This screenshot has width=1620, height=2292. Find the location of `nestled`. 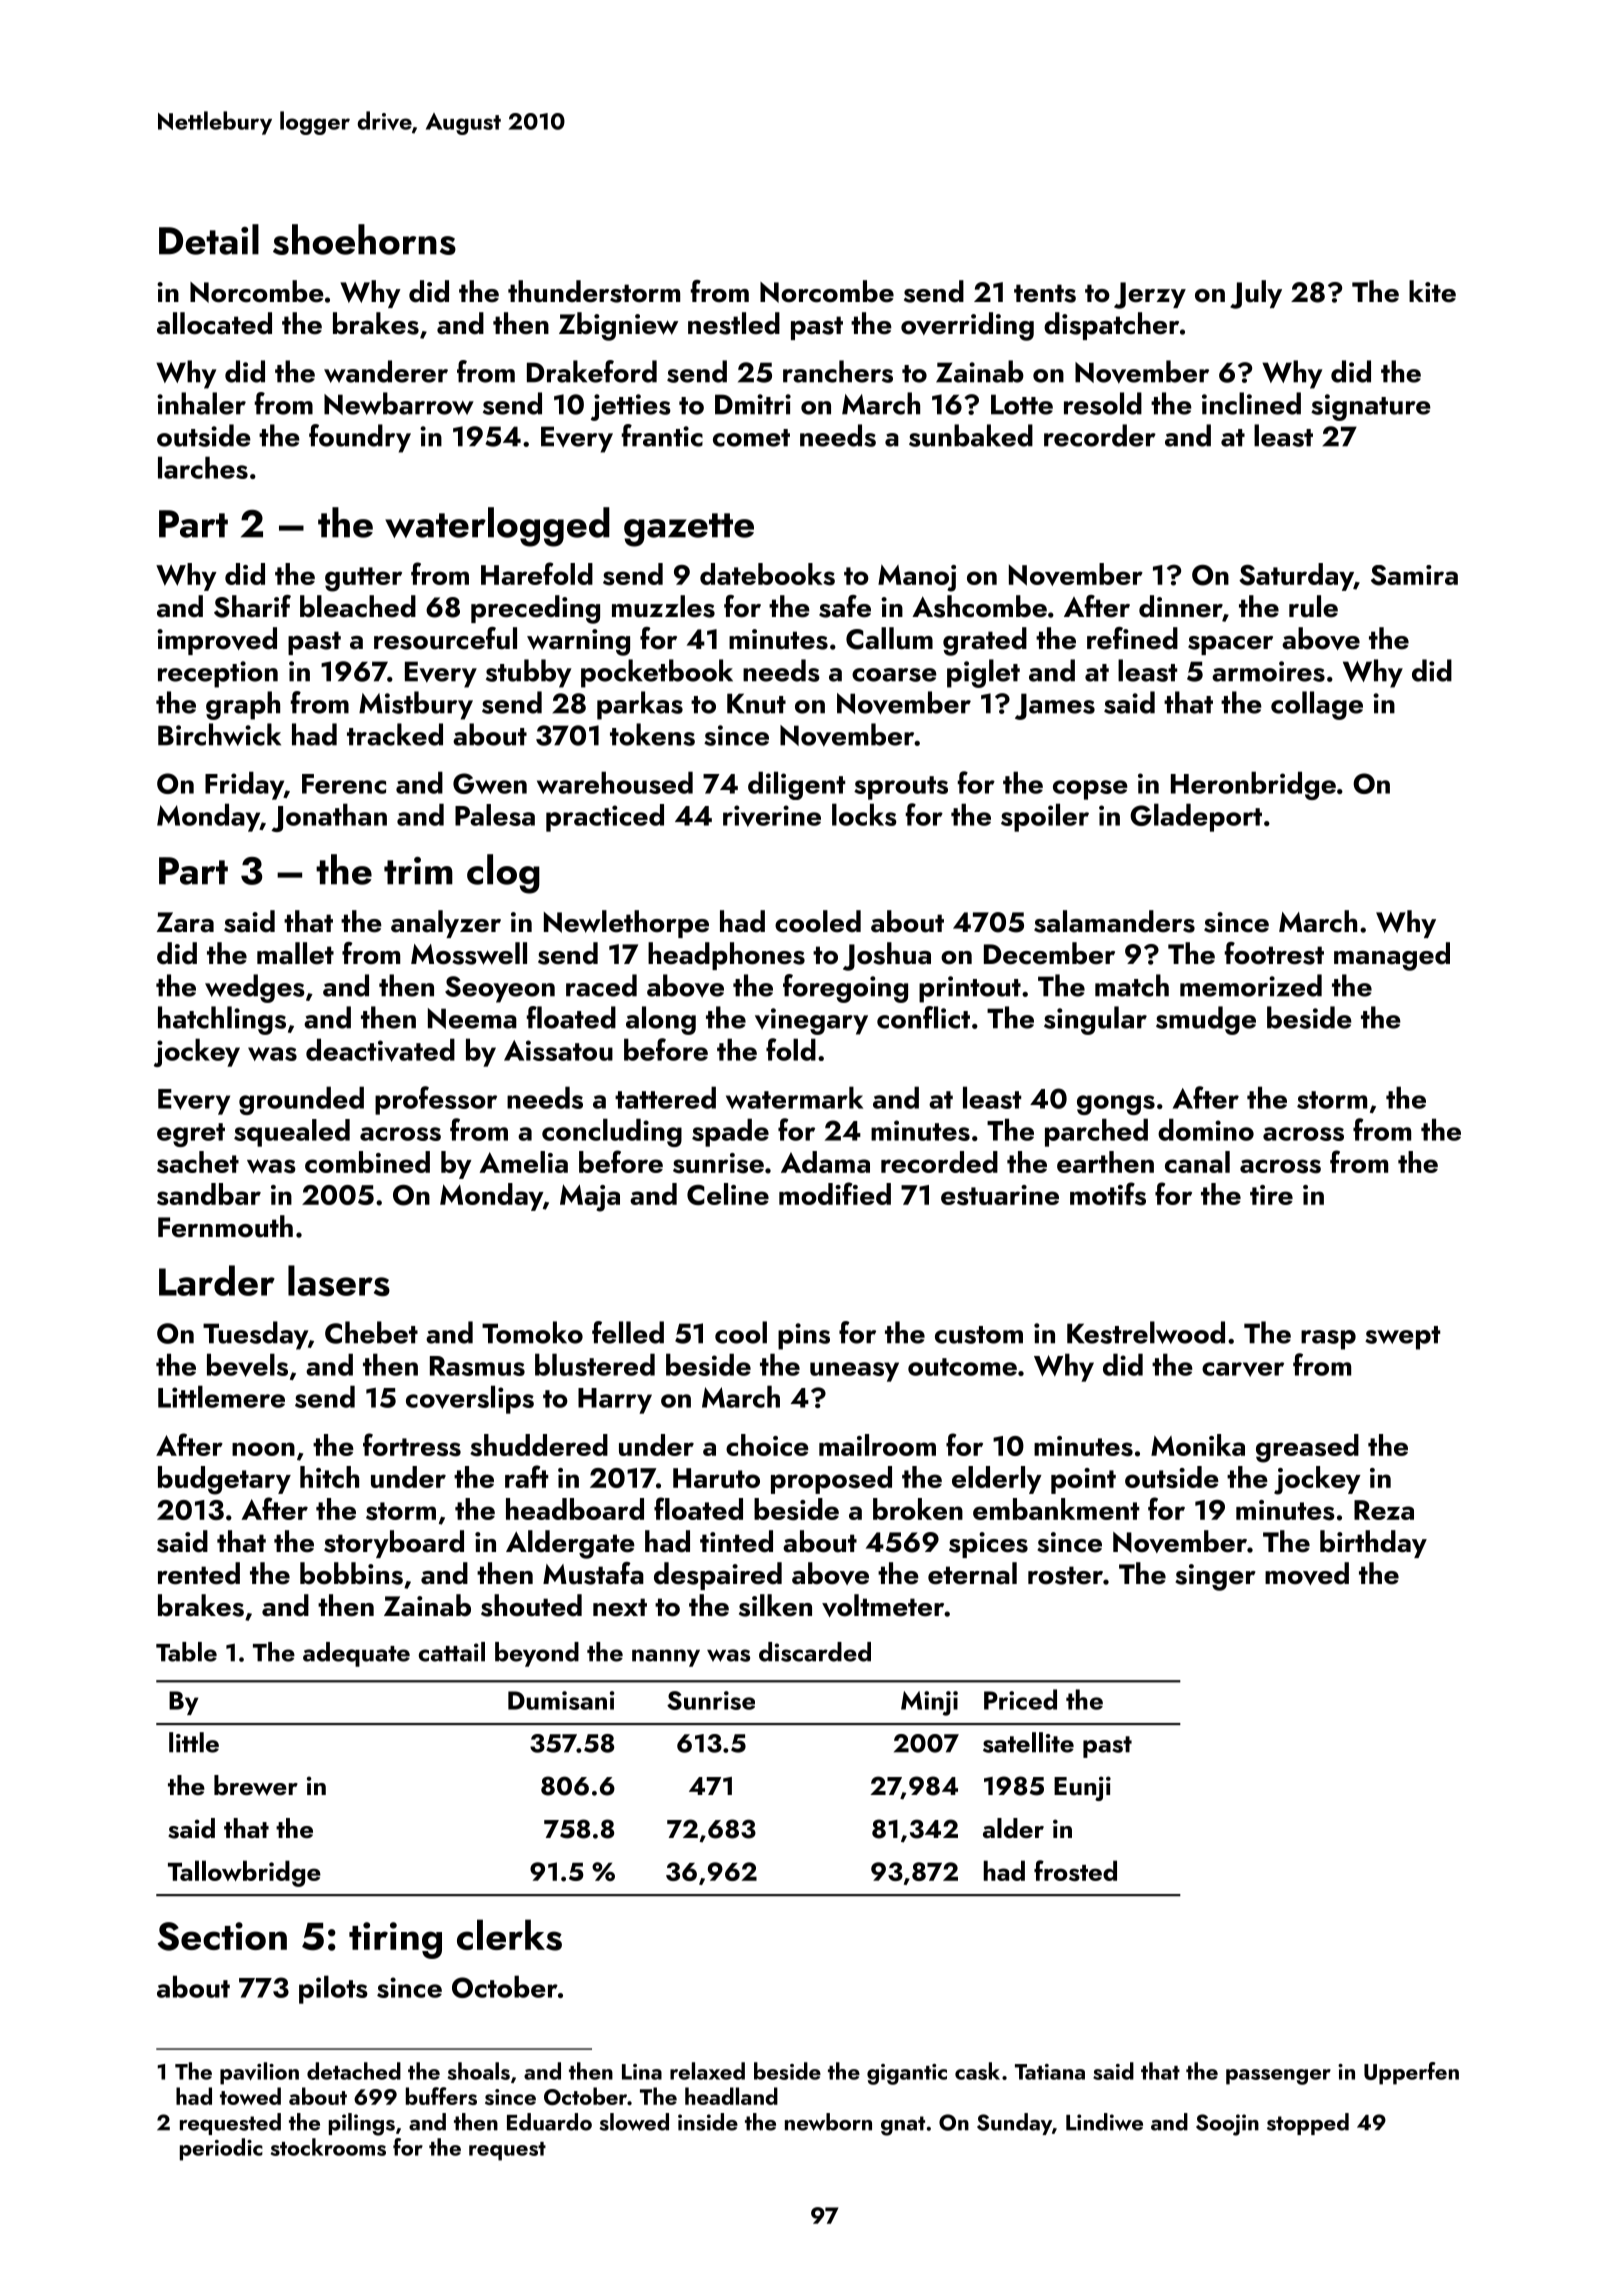

nestled is located at coordinates (734, 323).
